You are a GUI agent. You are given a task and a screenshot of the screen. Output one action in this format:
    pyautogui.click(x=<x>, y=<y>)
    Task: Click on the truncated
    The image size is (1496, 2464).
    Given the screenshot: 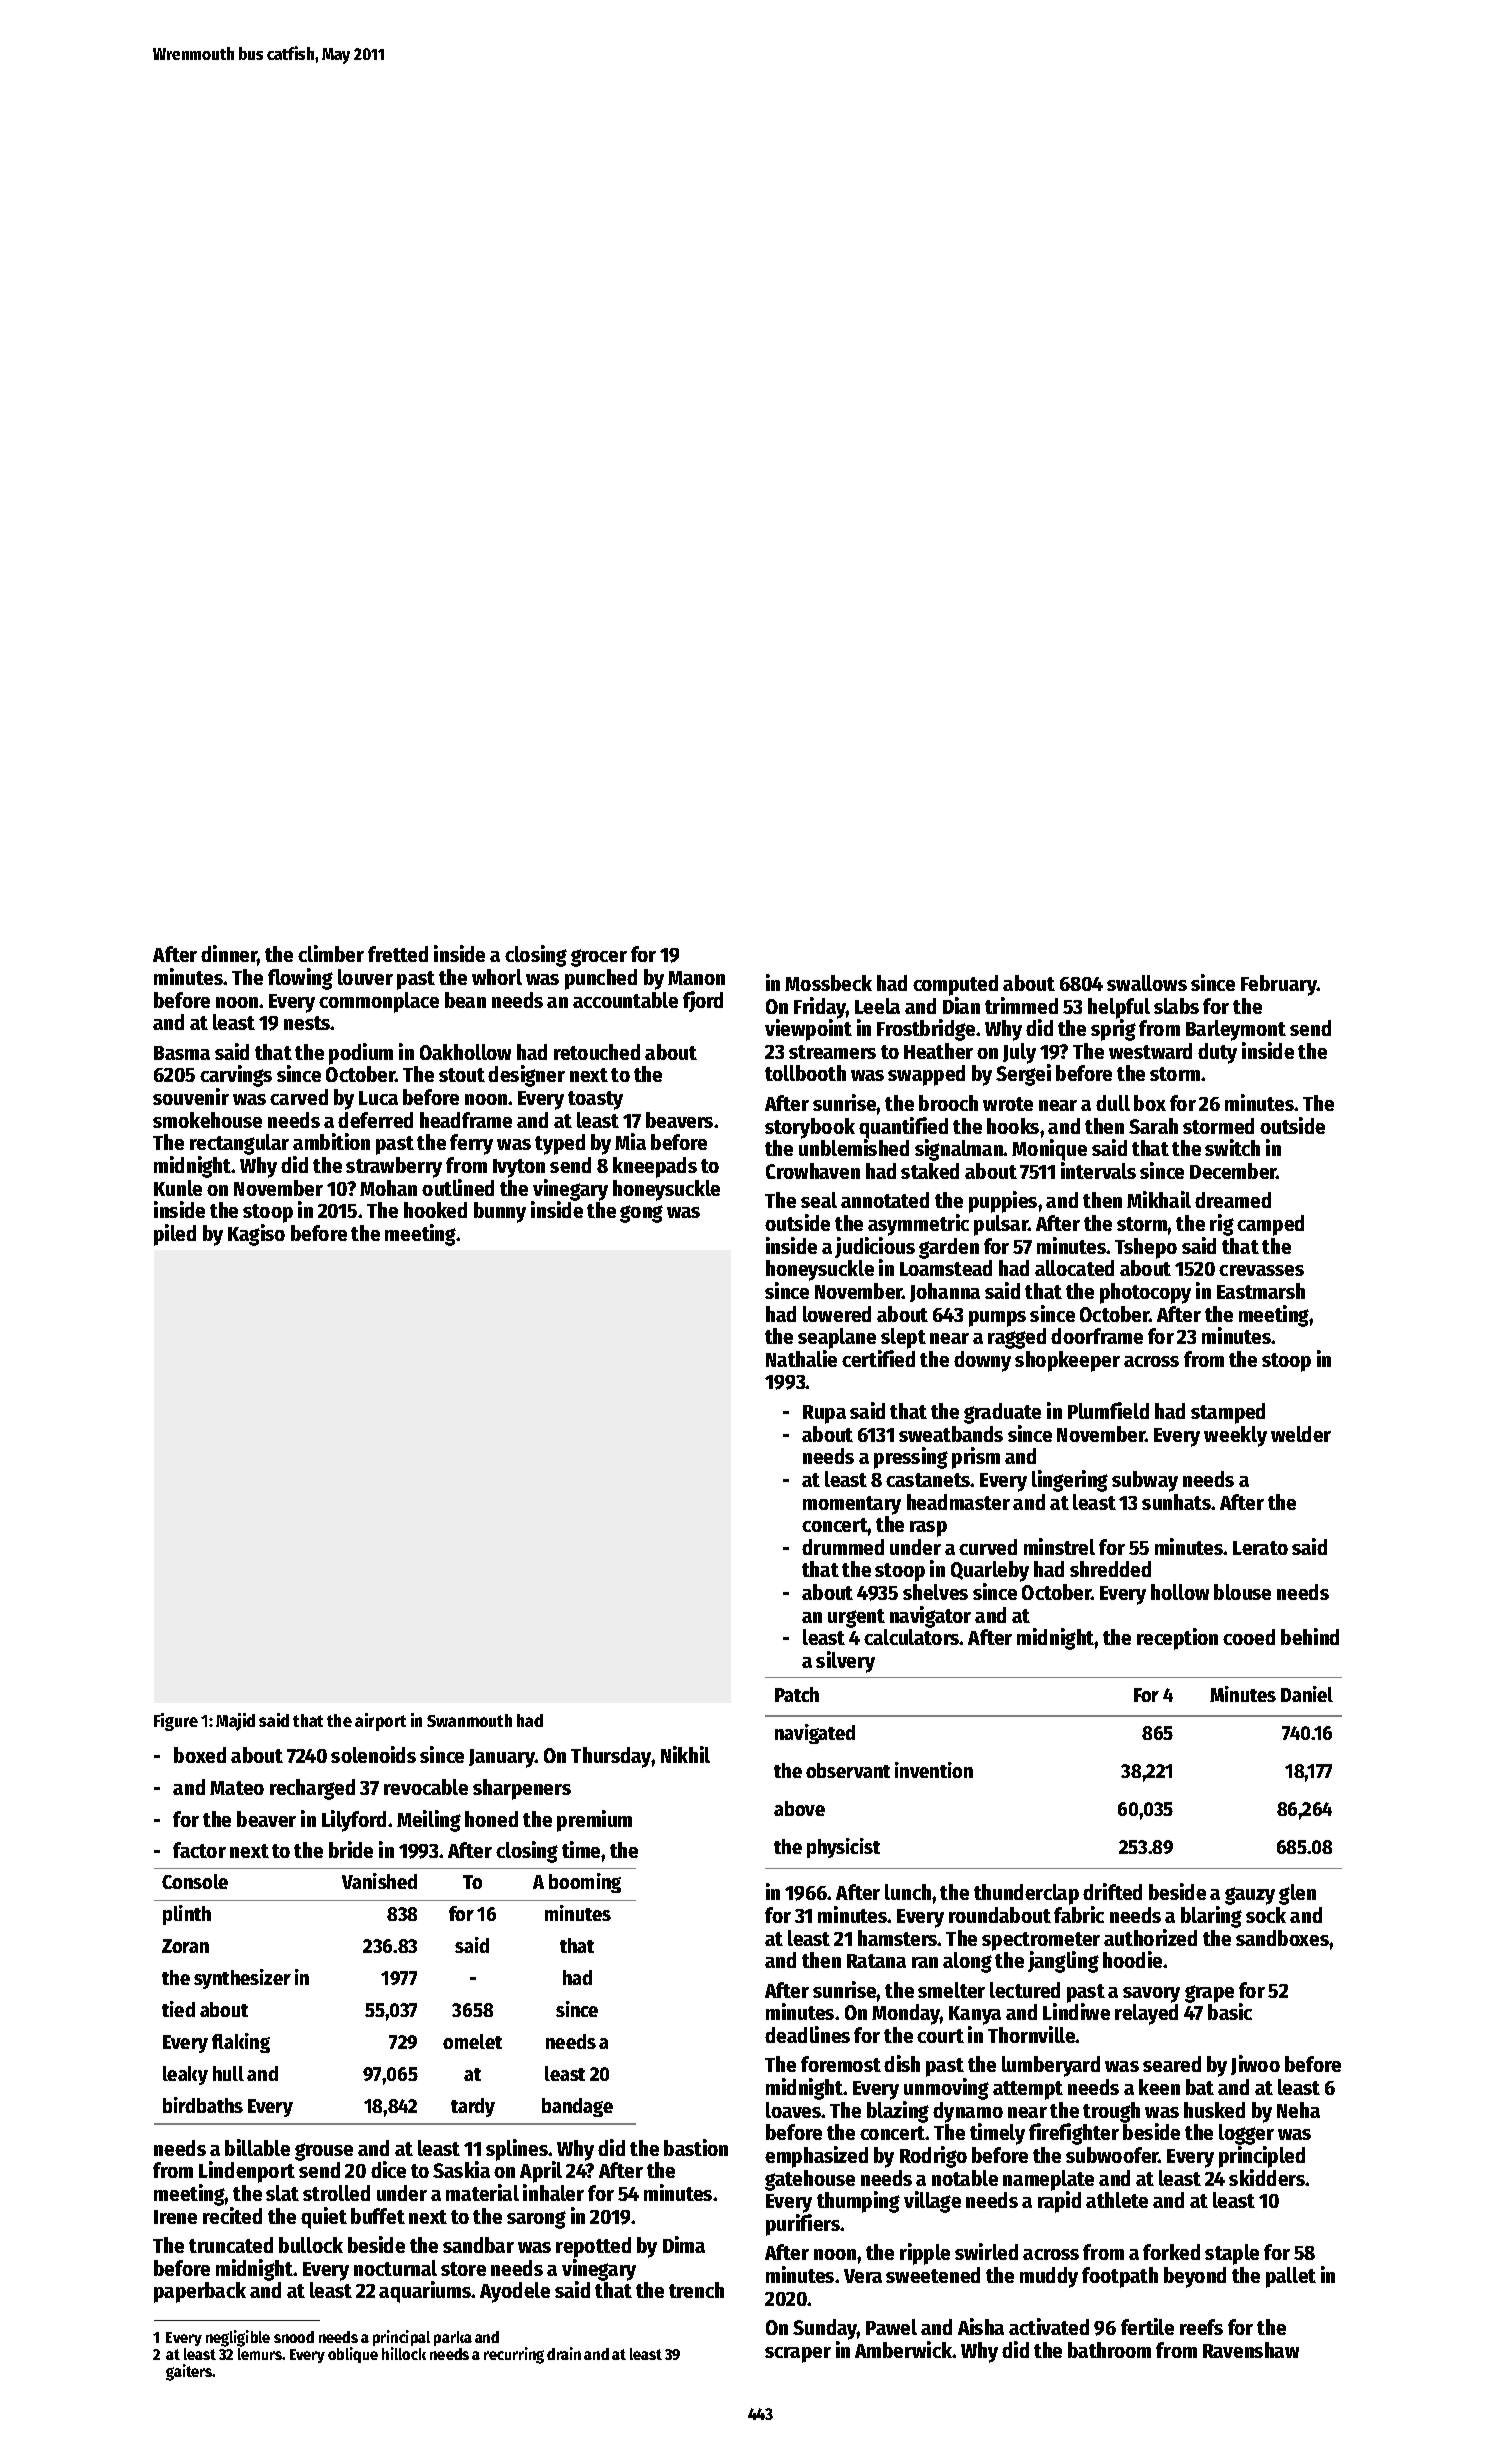 What is the action you would take?
    pyautogui.click(x=231, y=2245)
